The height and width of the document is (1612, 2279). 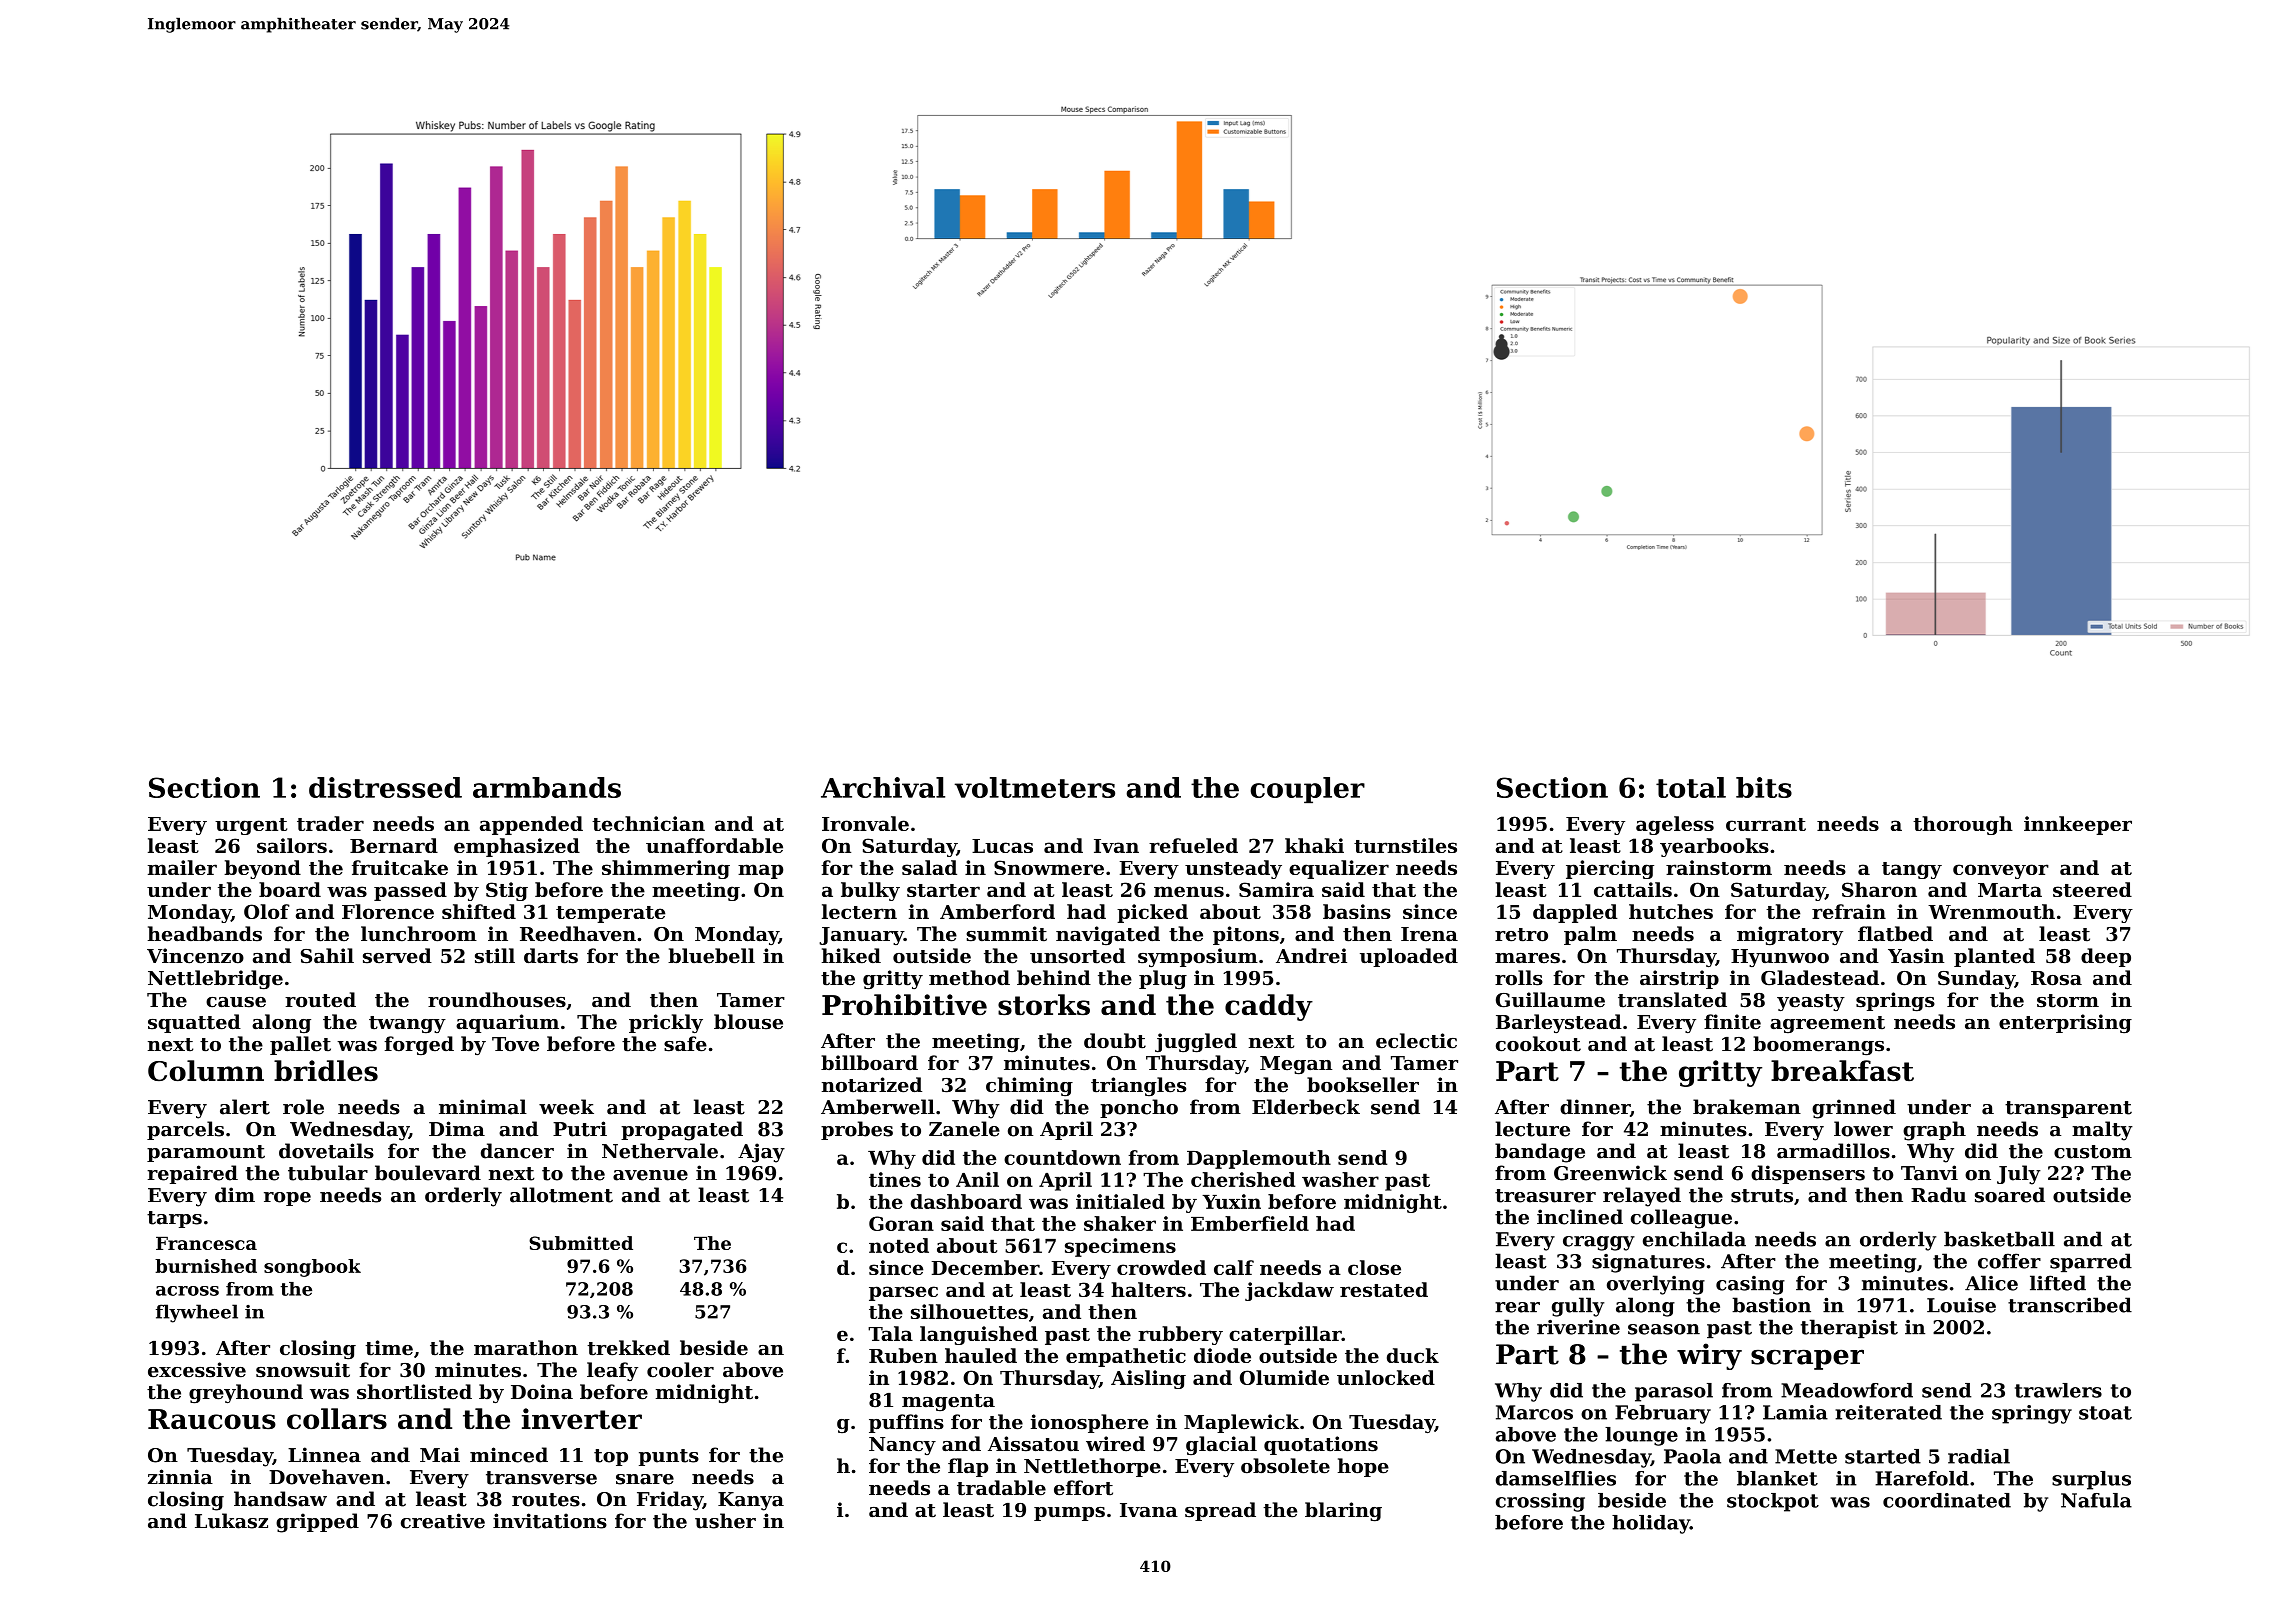 I want to click on paramount, so click(x=206, y=1153).
